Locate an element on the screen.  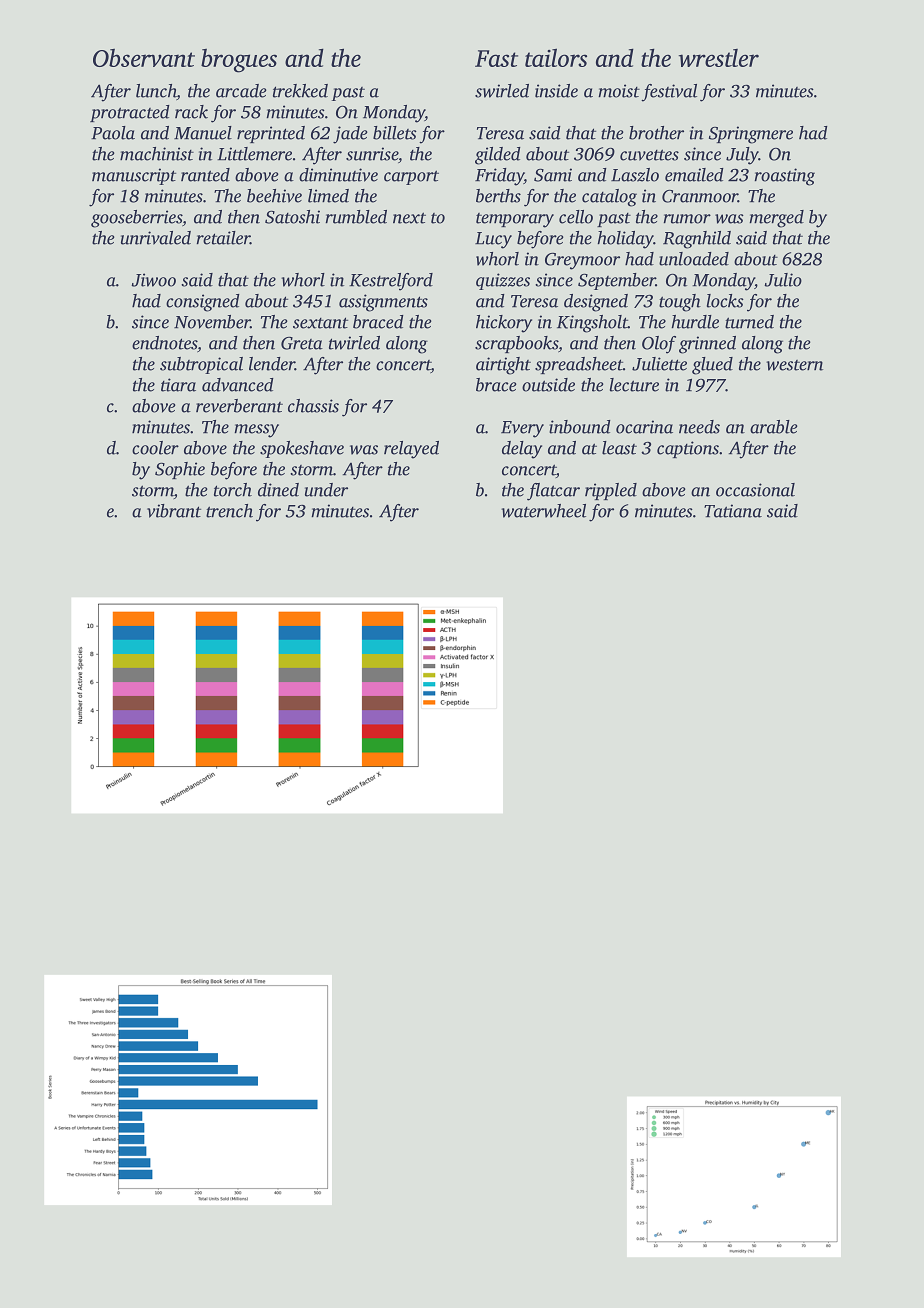
Tatiana is located at coordinates (733, 511).
